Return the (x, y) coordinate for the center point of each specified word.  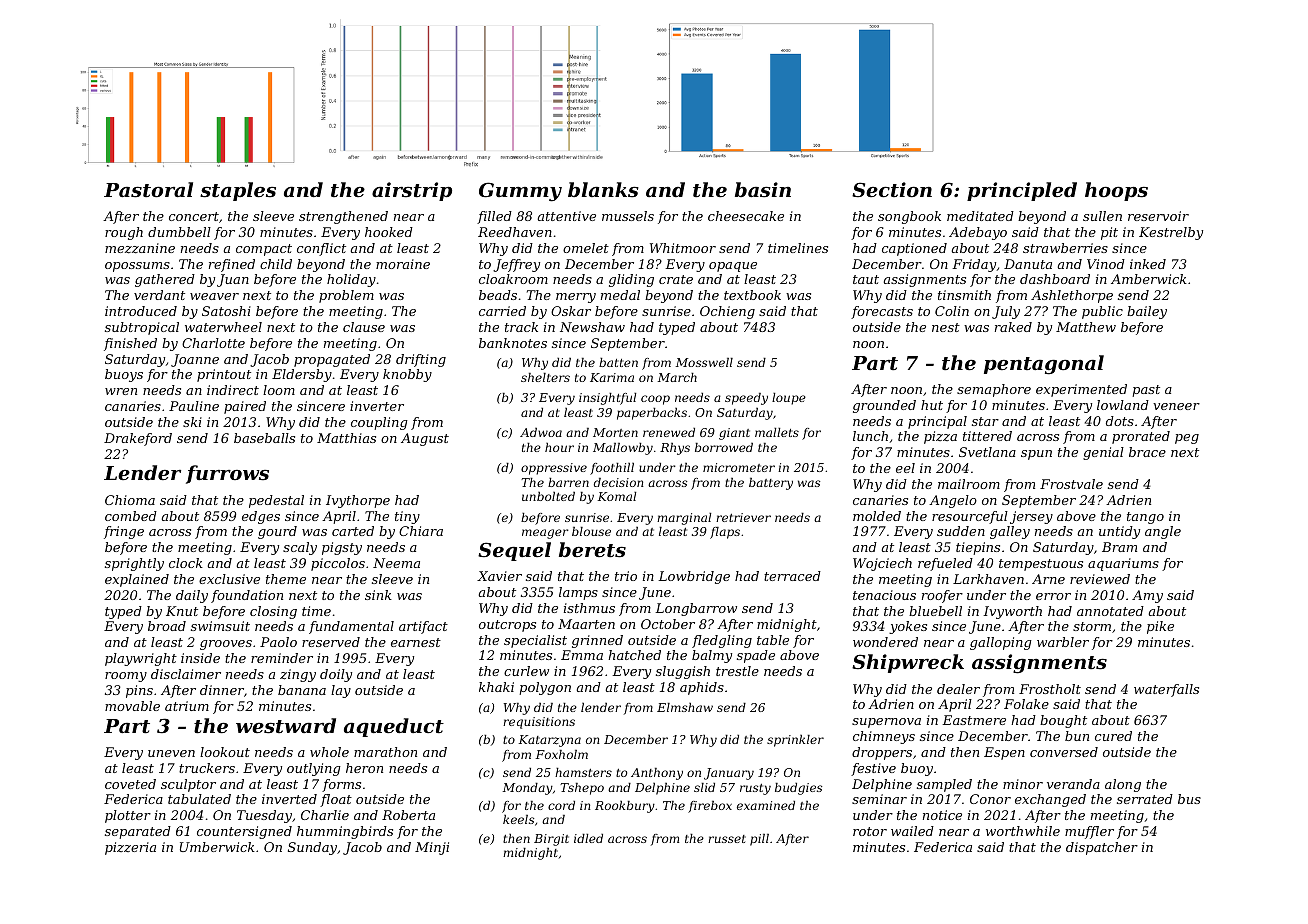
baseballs (264, 438)
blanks (603, 189)
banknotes (513, 343)
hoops (1116, 191)
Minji (432, 848)
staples (238, 191)
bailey (1147, 312)
